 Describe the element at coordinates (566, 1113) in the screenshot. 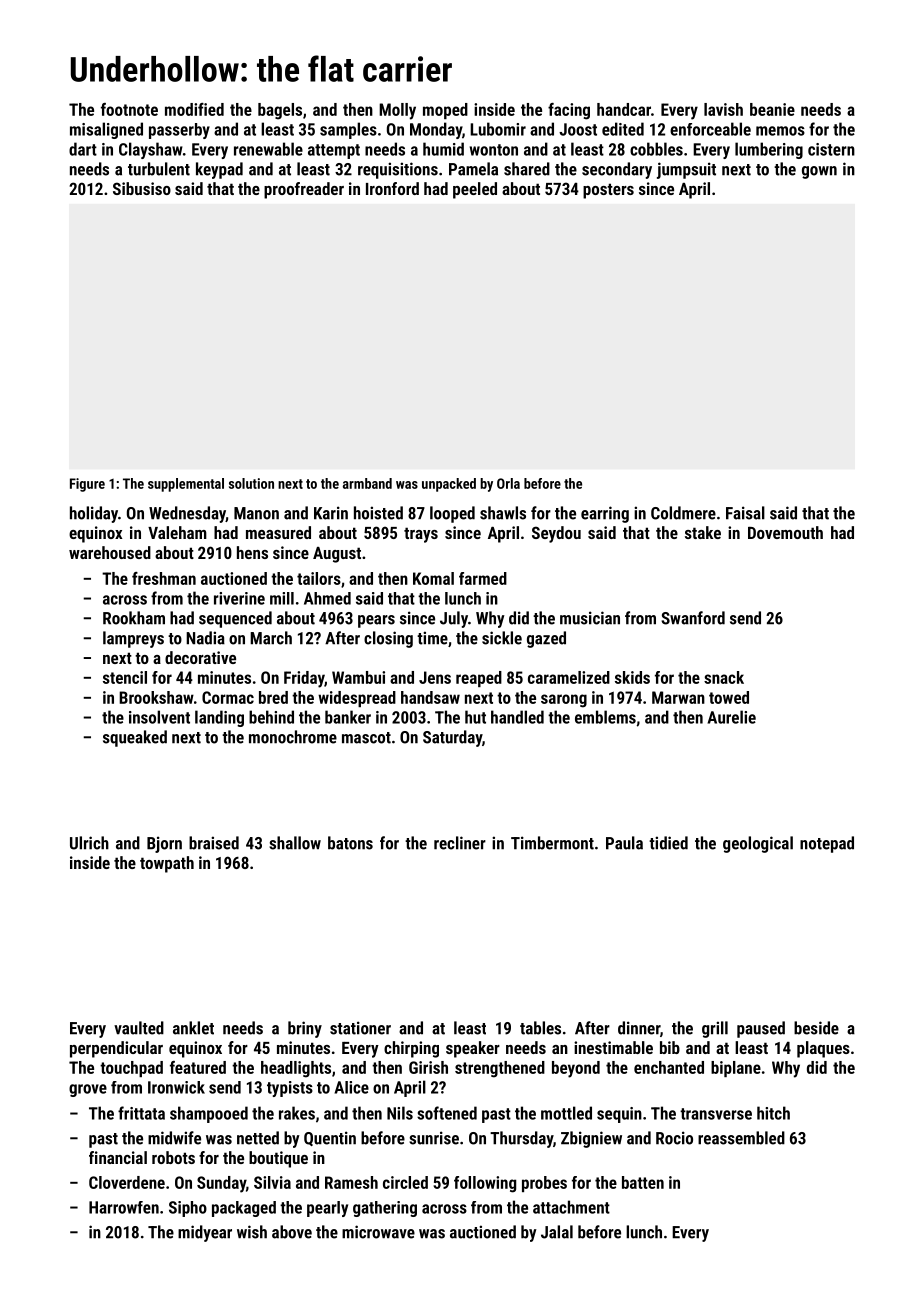

I see `mottled` at that location.
